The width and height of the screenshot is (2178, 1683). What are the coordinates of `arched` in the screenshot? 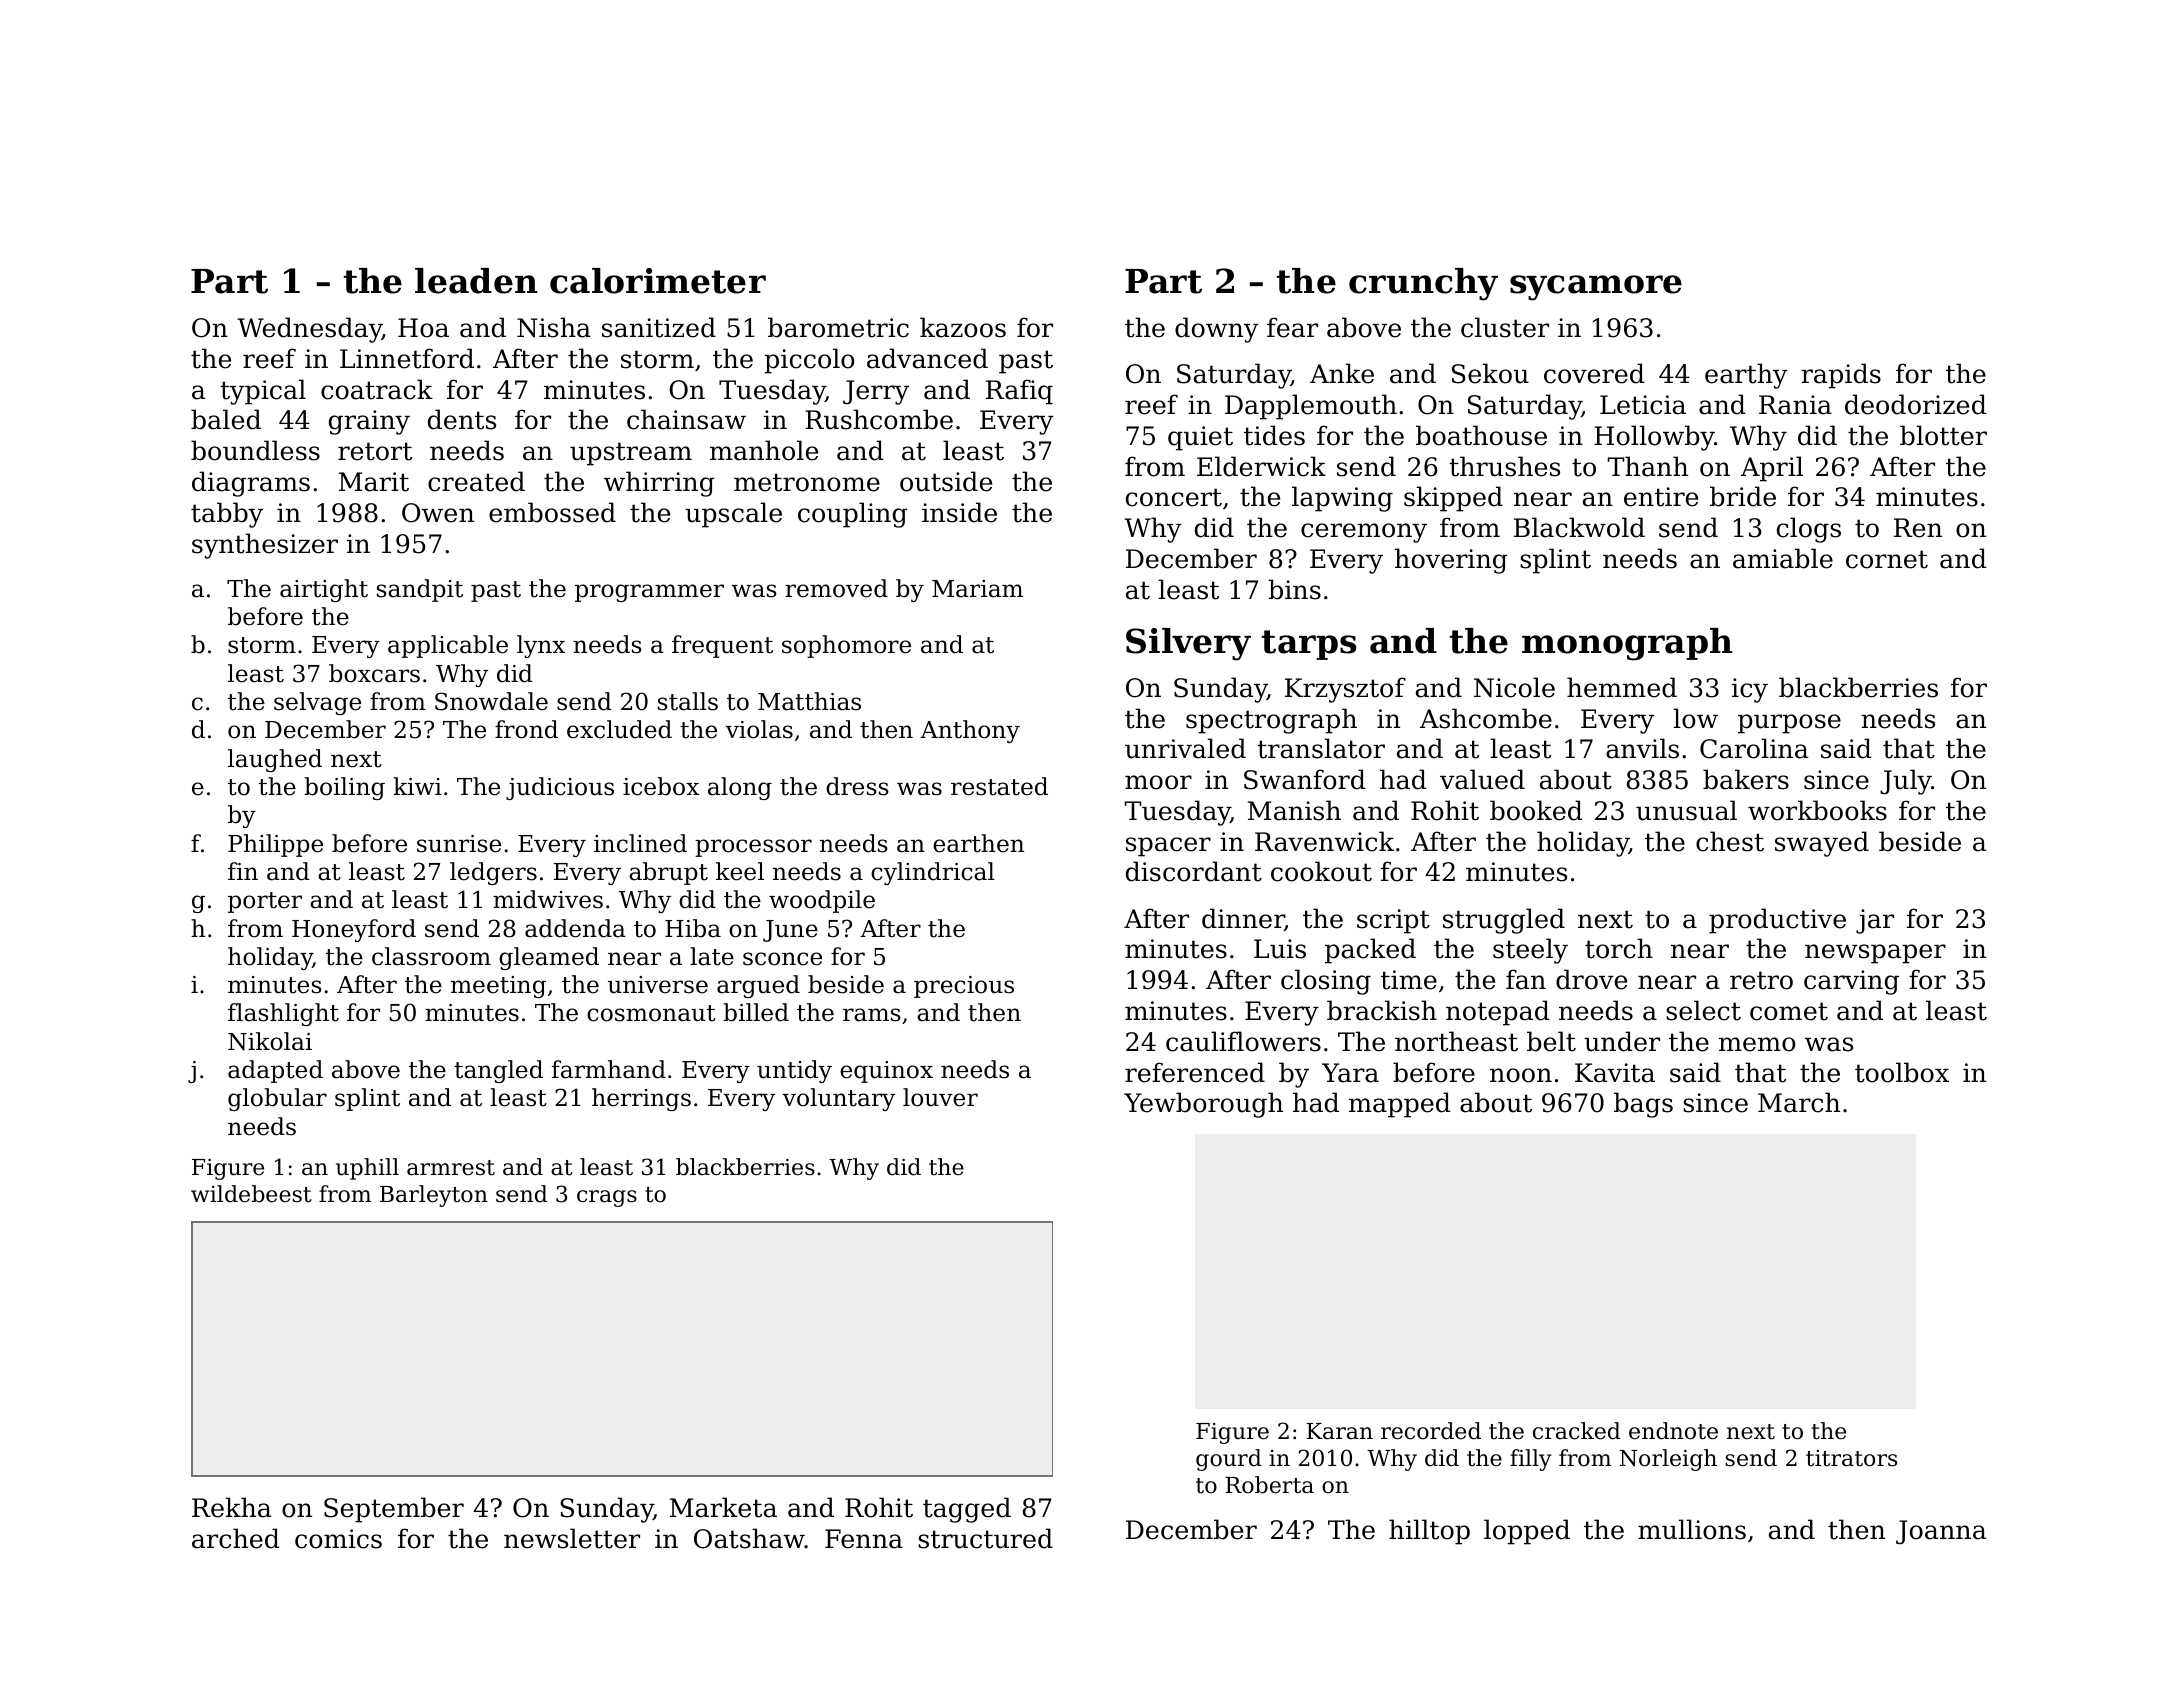 It's located at (236, 1538).
